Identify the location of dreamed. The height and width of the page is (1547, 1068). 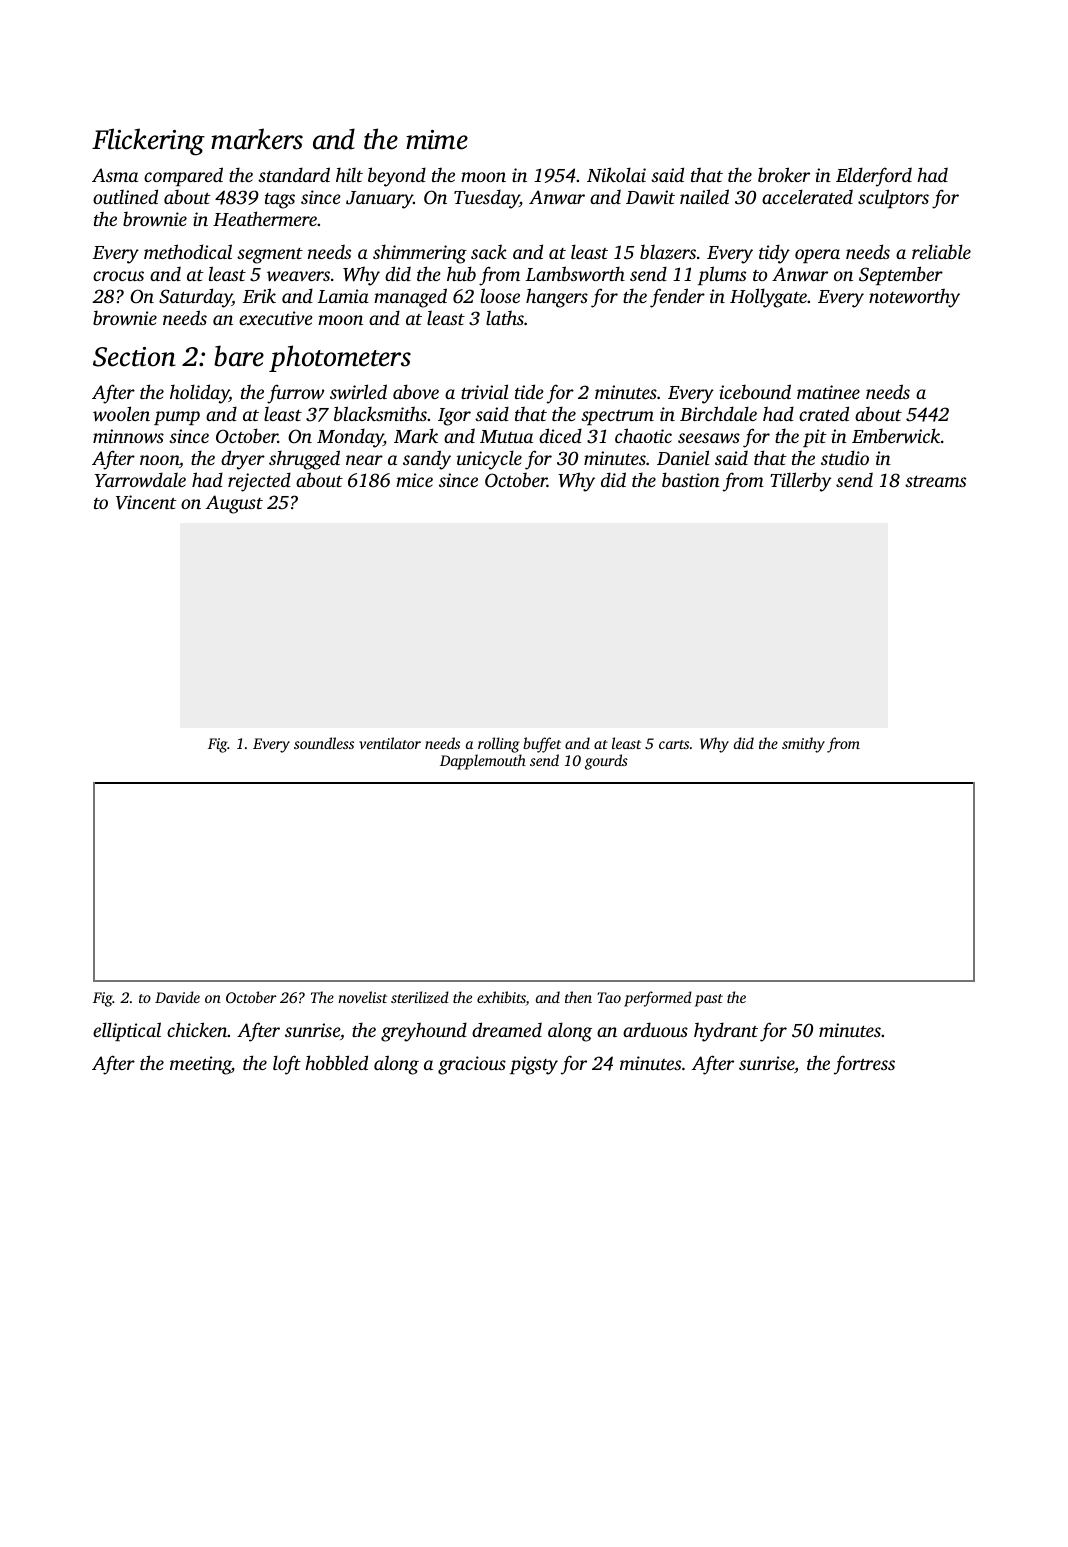
(507, 1029).
